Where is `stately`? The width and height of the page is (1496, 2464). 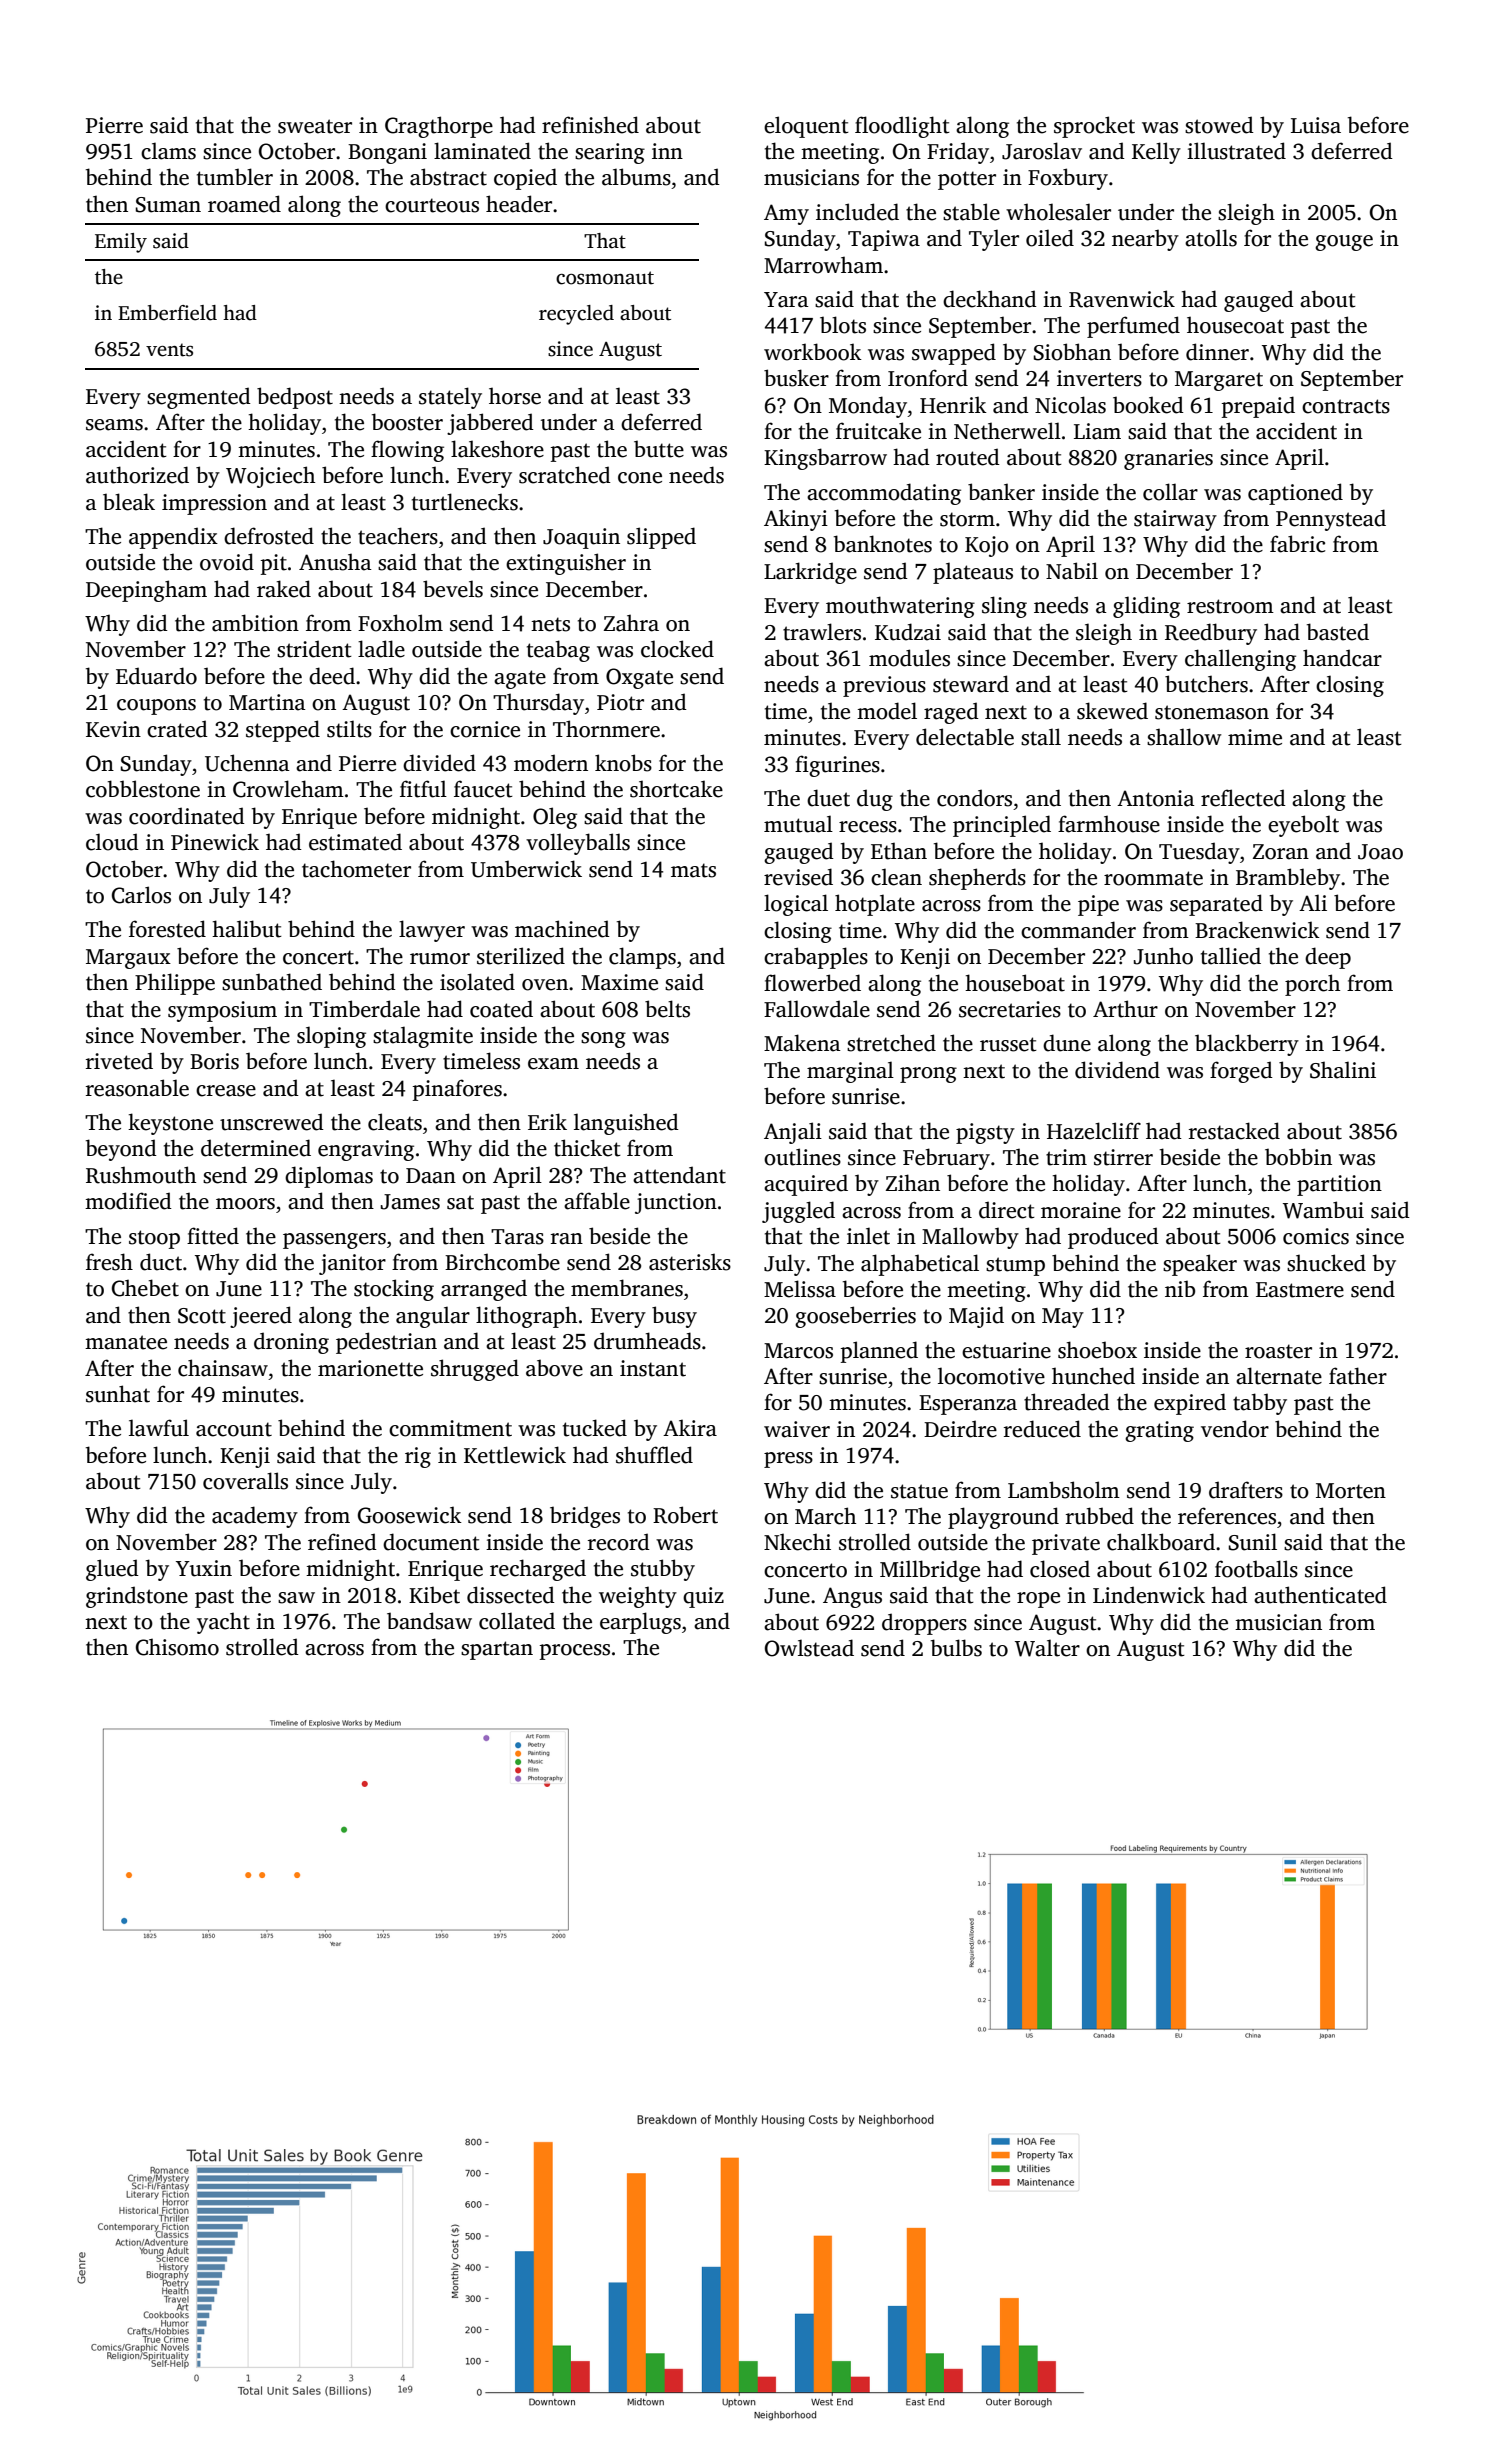
stately is located at coordinates (450, 398).
